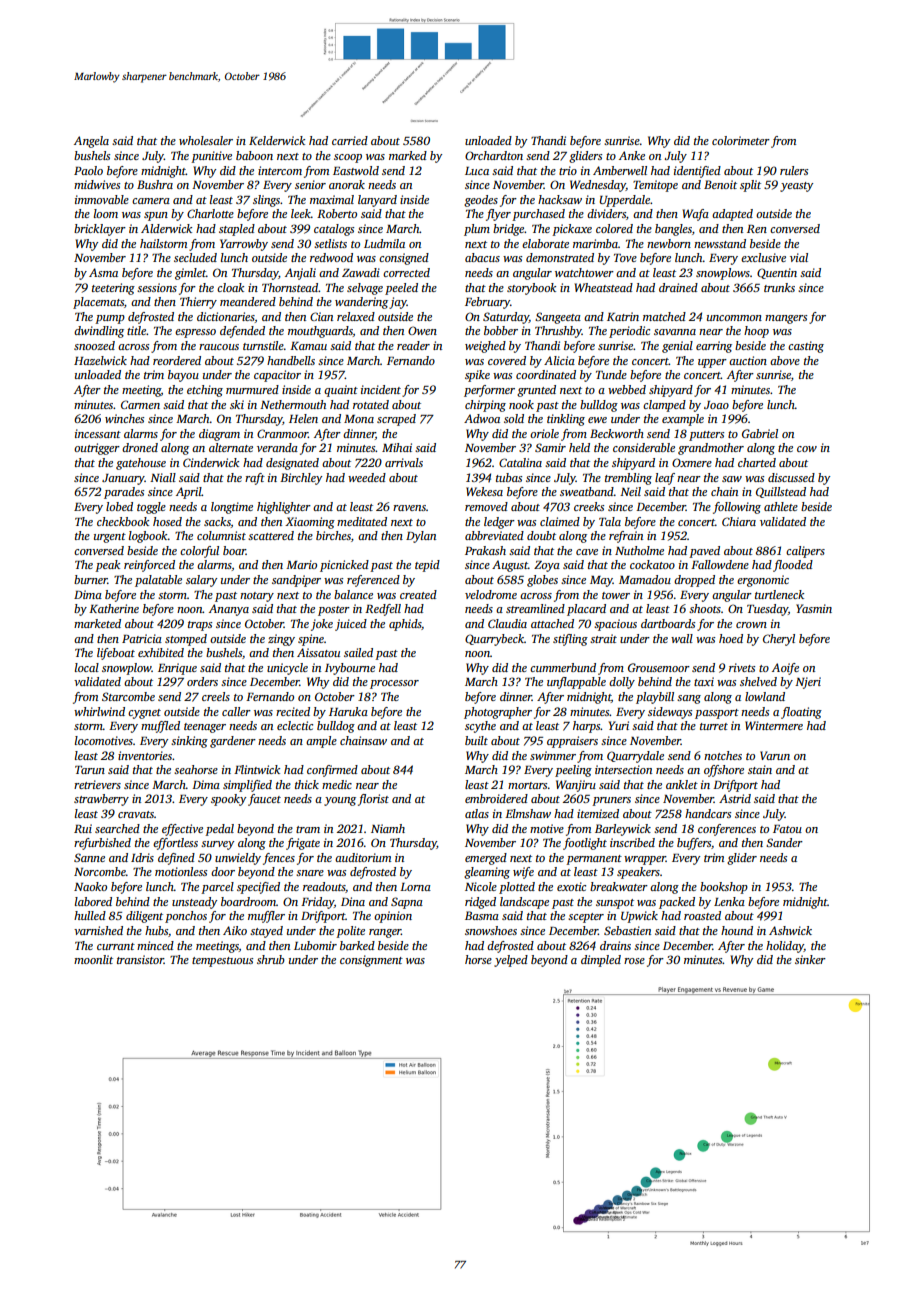 The height and width of the image is (1316, 908). Describe the element at coordinates (604, 287) in the image. I see `Wheatstead` at that location.
